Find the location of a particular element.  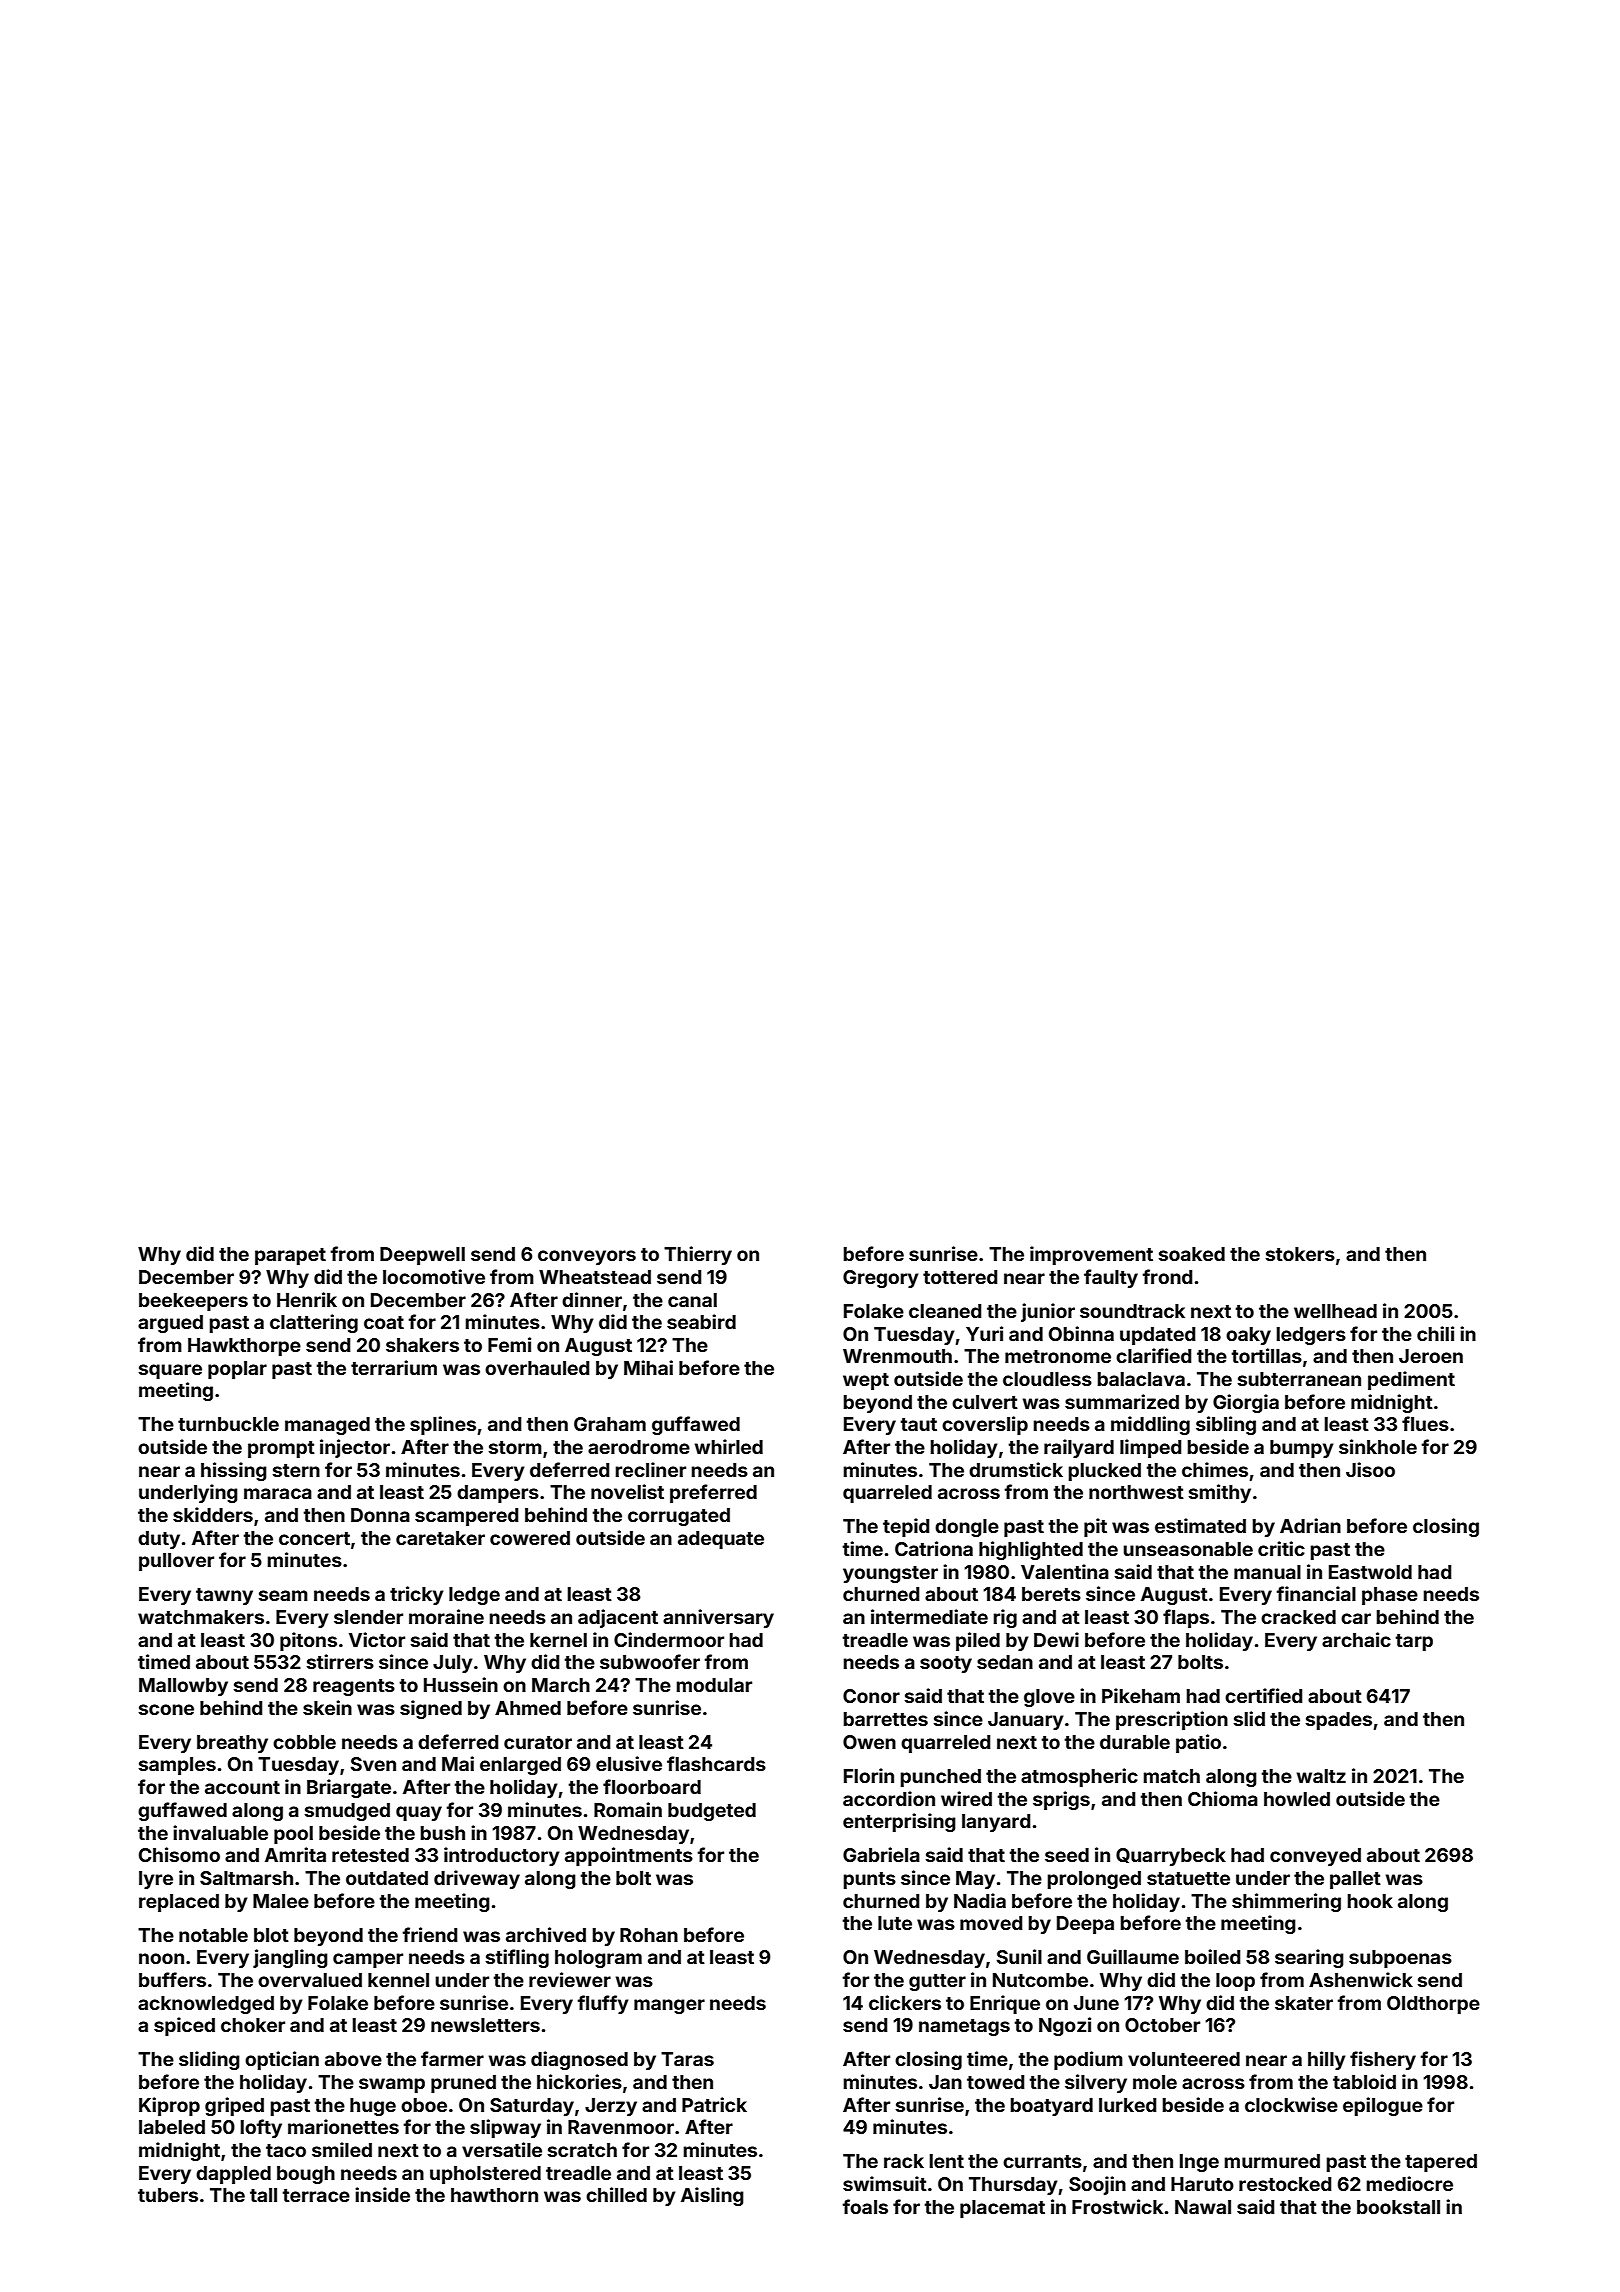

budgeted is located at coordinates (712, 1812).
